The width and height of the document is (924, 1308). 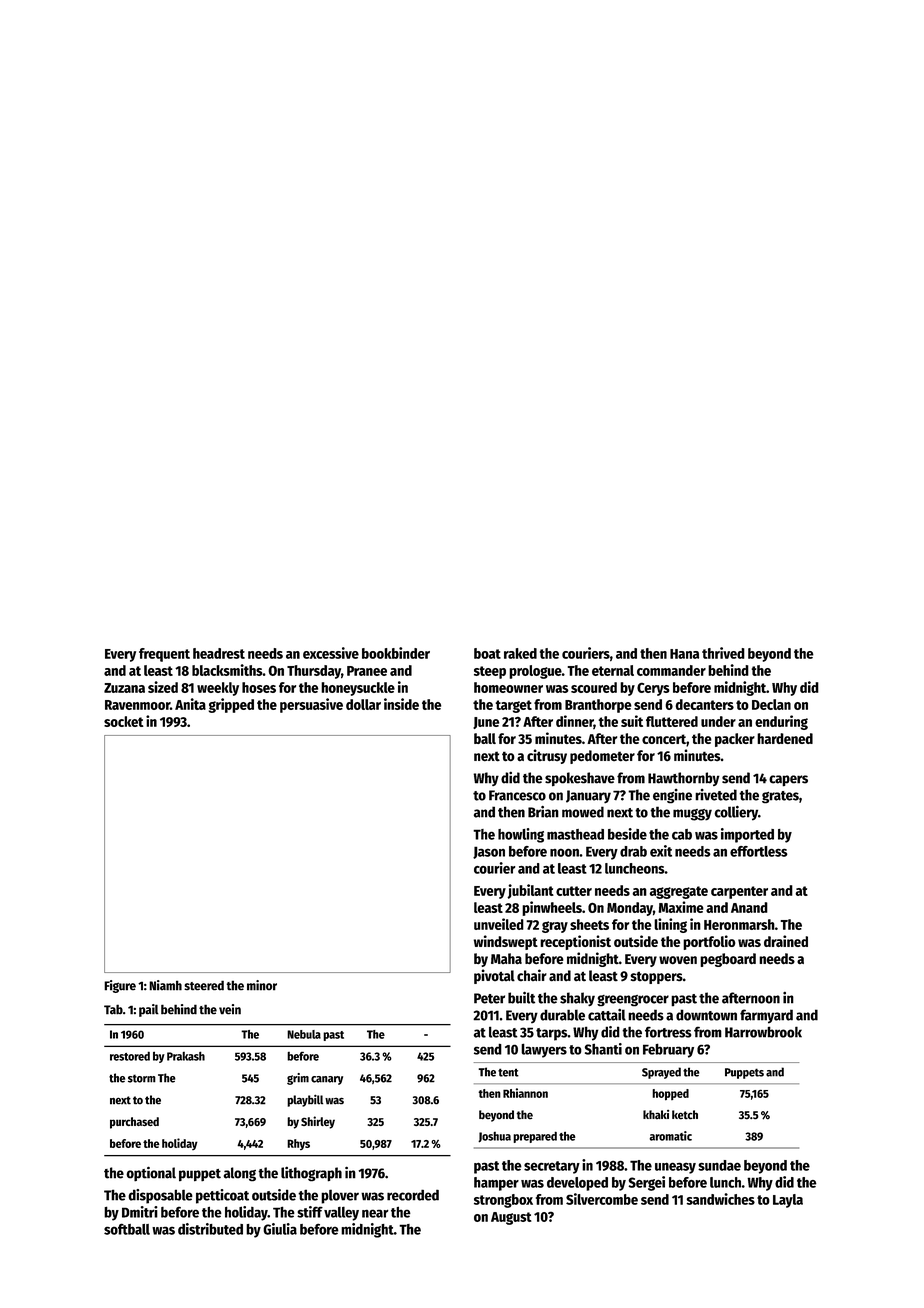 What do you see at coordinates (142, 1078) in the document?
I see `storm` at bounding box center [142, 1078].
